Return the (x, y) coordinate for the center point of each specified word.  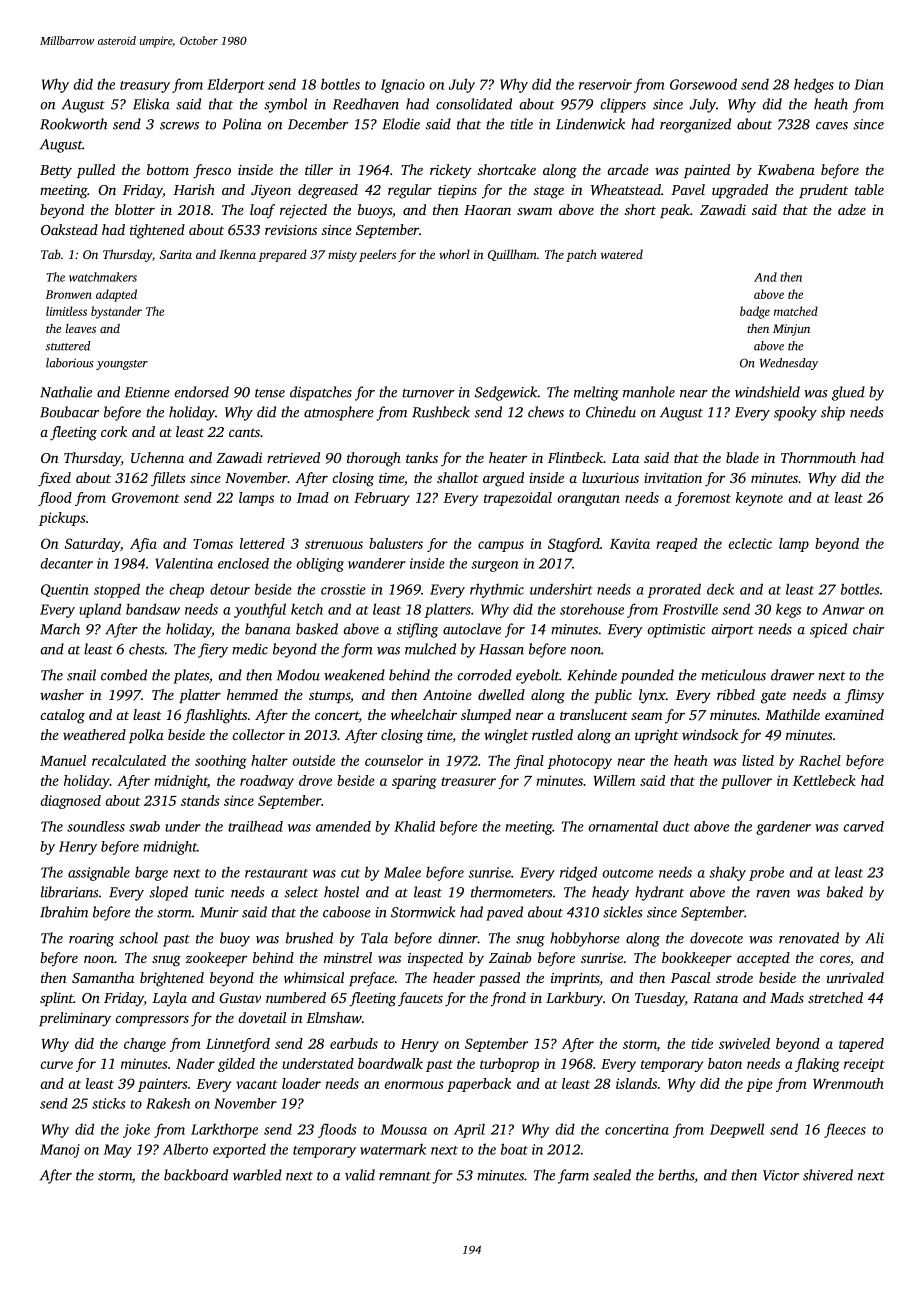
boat (514, 1149)
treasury (145, 87)
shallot (458, 477)
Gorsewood (703, 84)
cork (114, 431)
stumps (329, 697)
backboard (196, 1175)
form (357, 650)
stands (200, 800)
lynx (652, 696)
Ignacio (403, 86)
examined (854, 714)
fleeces (845, 1130)
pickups (62, 519)
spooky (795, 413)
